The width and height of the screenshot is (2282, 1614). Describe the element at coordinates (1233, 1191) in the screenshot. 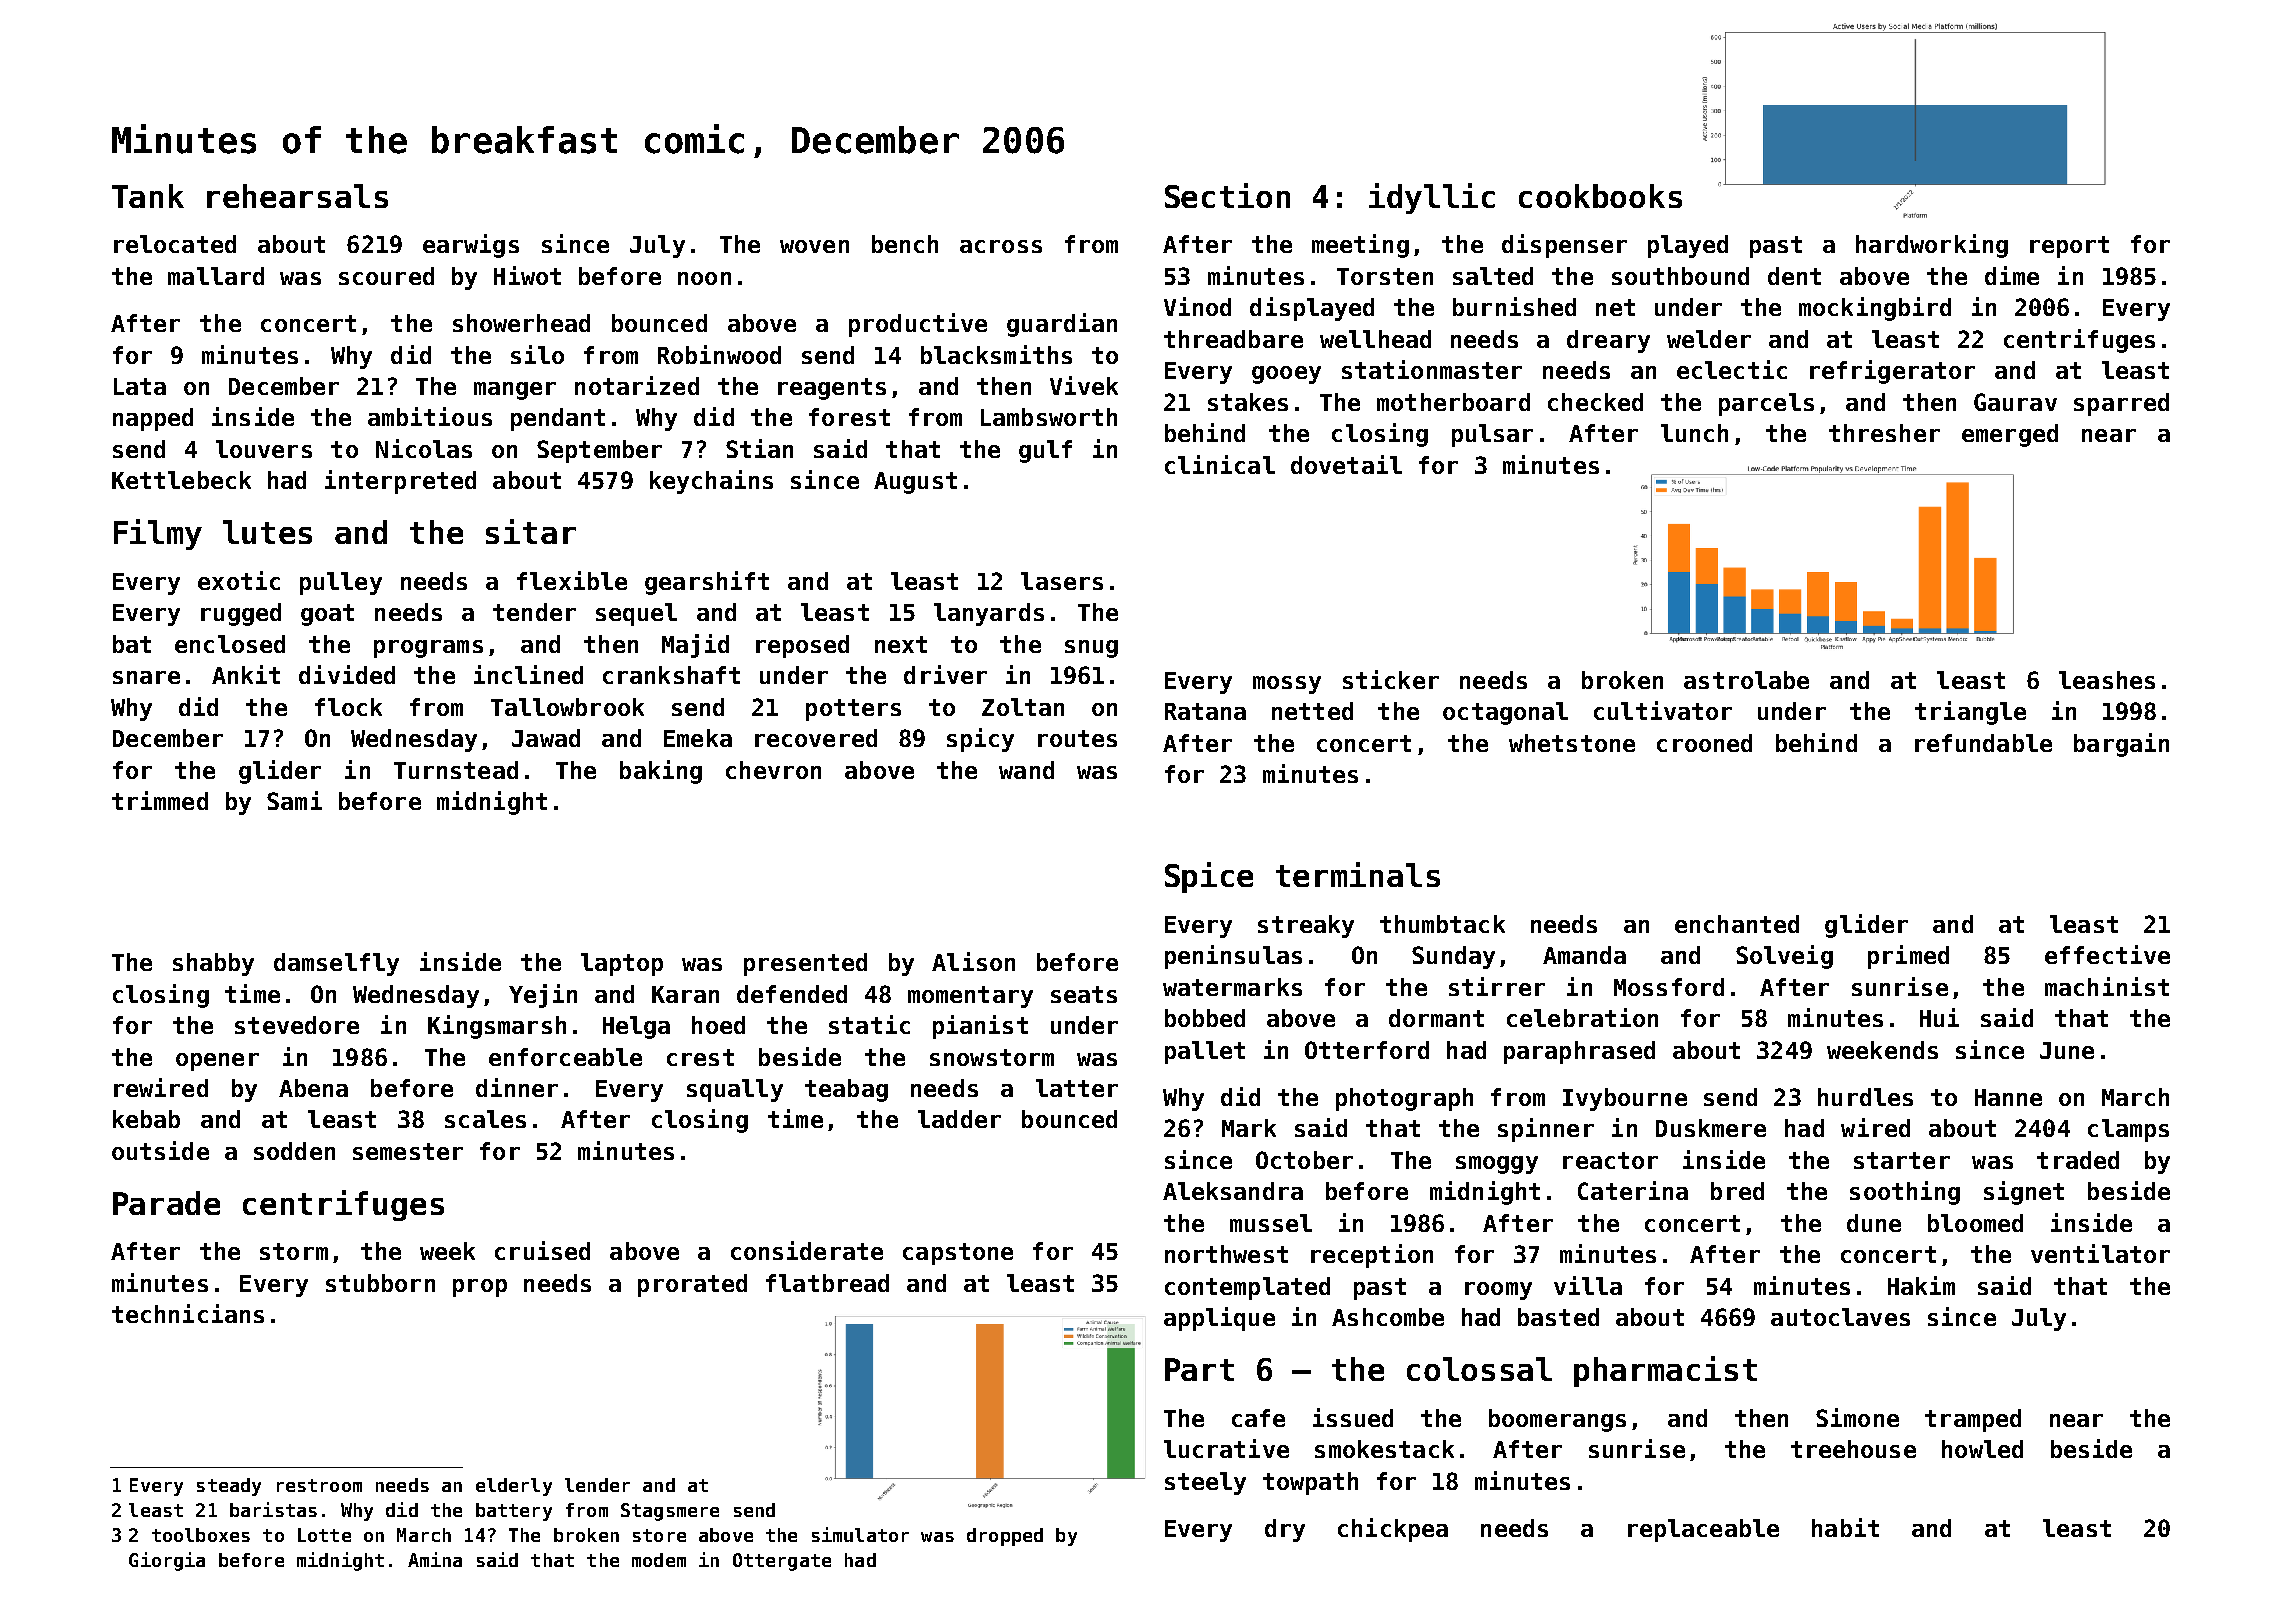

I see `Aleksandra` at that location.
